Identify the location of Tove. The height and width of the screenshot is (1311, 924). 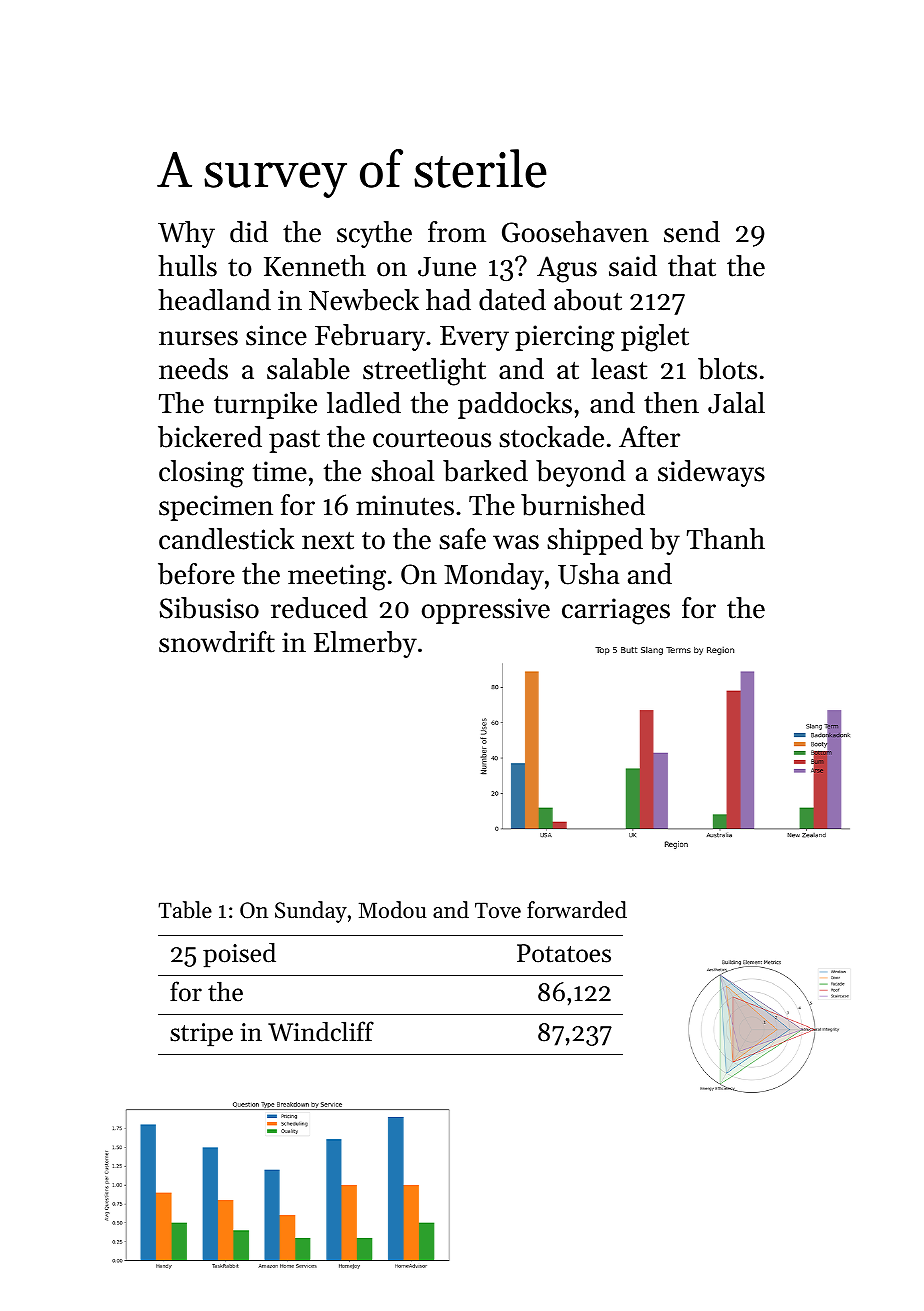
(498, 910).
